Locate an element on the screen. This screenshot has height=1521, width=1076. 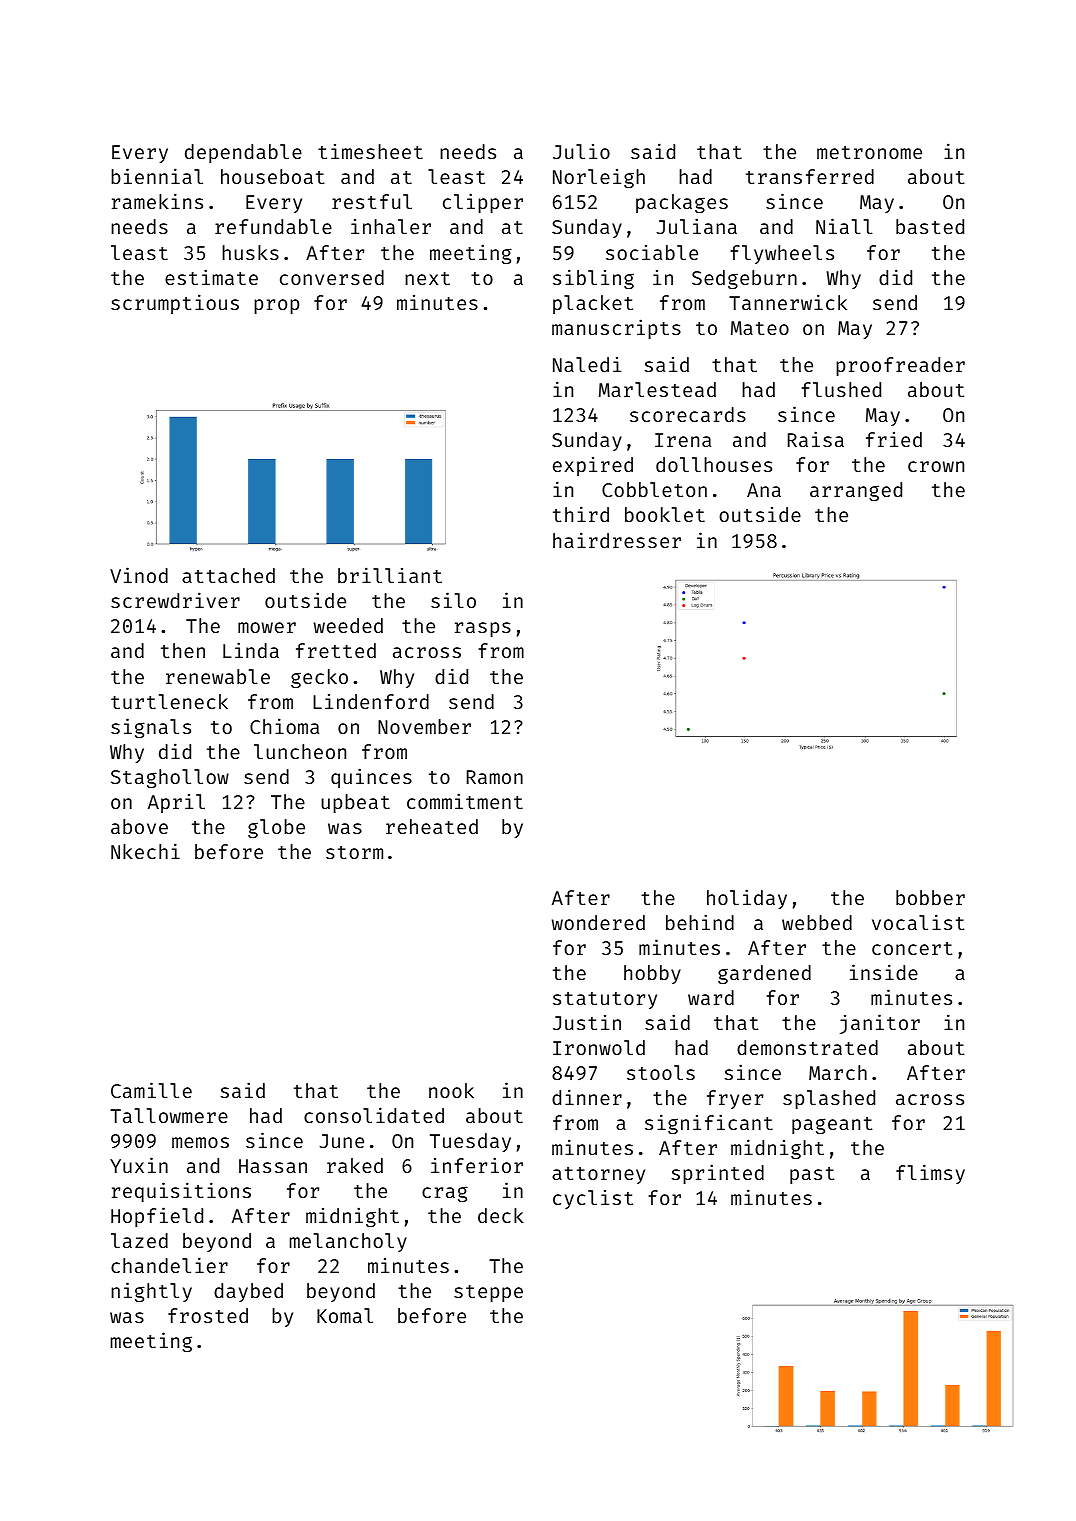
consolidated is located at coordinates (374, 1115).
